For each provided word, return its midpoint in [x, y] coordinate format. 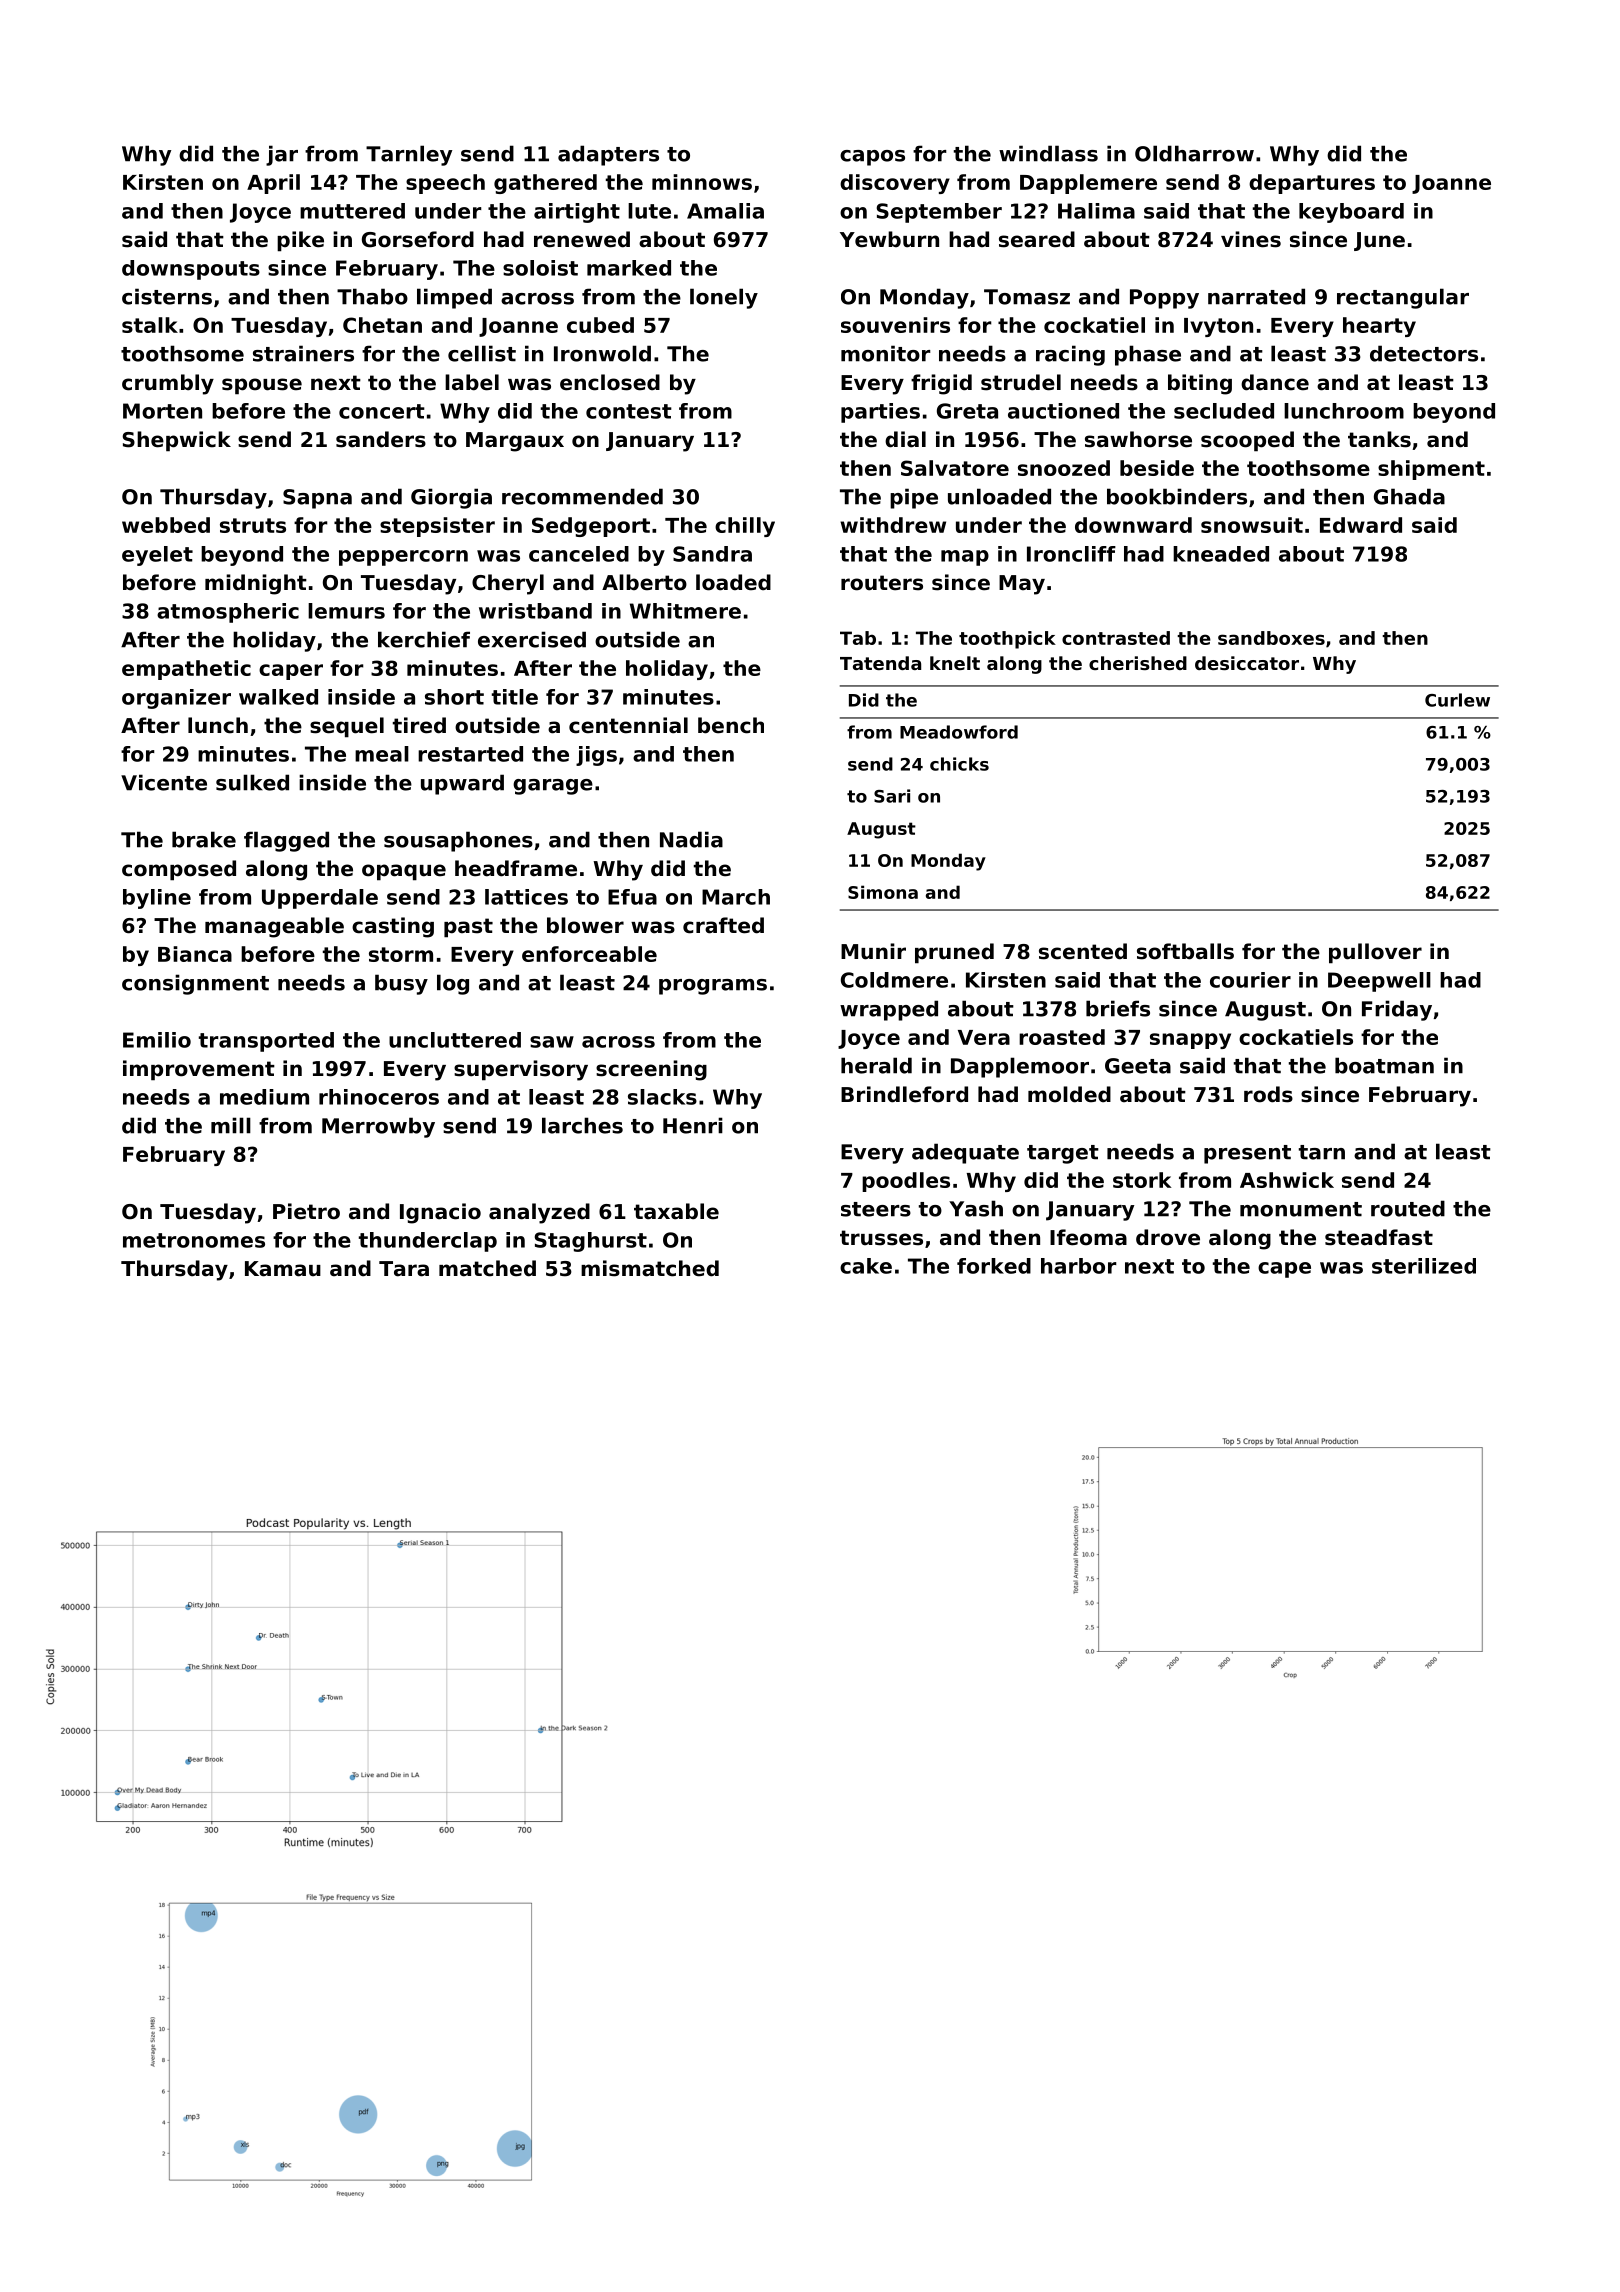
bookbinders [1177, 496]
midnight [256, 584]
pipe [914, 498]
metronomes [194, 1240]
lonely [724, 298]
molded [1069, 1094]
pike [300, 241]
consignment [195, 984]
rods [1268, 1094]
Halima [1096, 211]
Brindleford [904, 1094]
